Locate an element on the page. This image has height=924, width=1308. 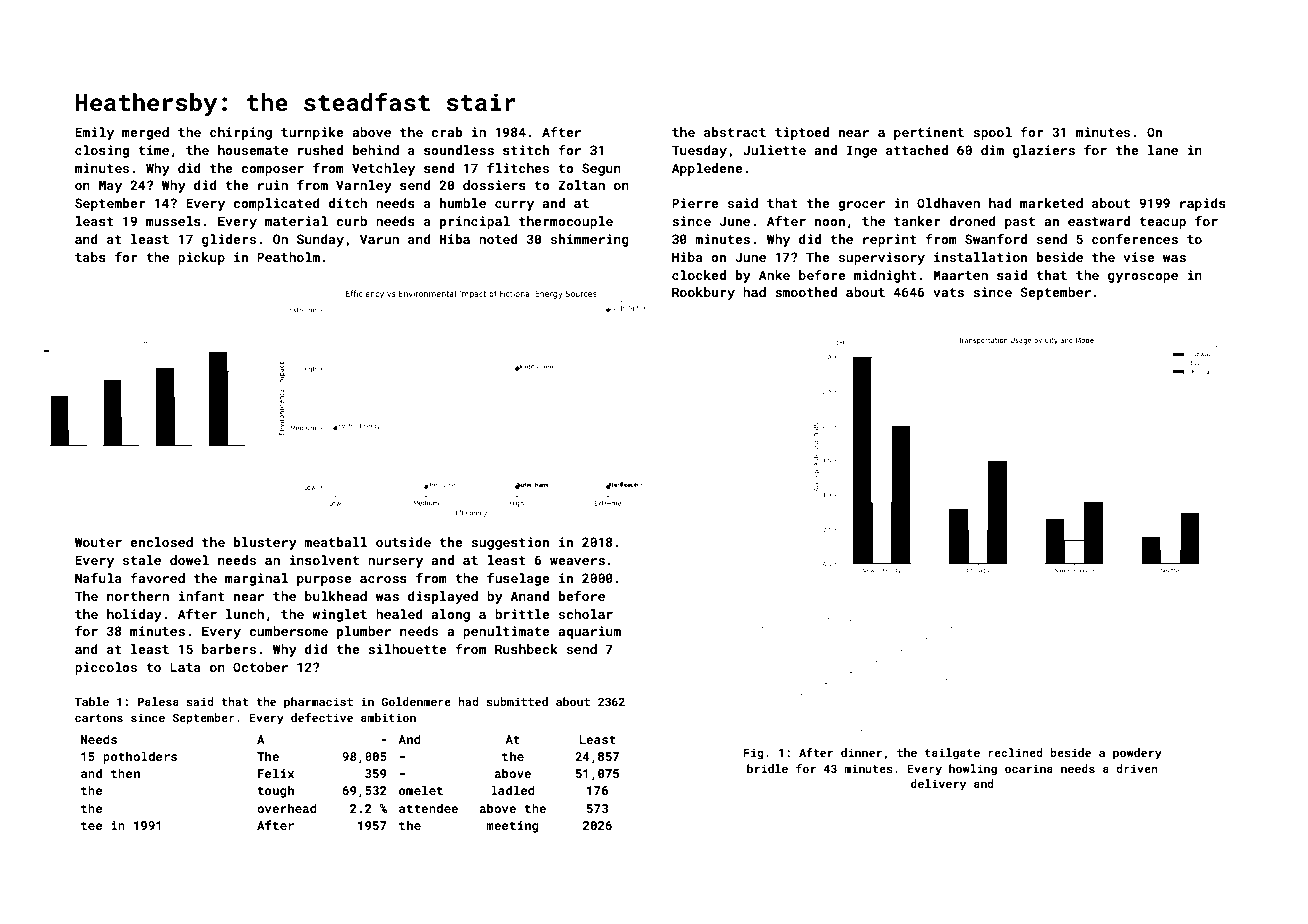
Peatholm is located at coordinates (288, 257).
